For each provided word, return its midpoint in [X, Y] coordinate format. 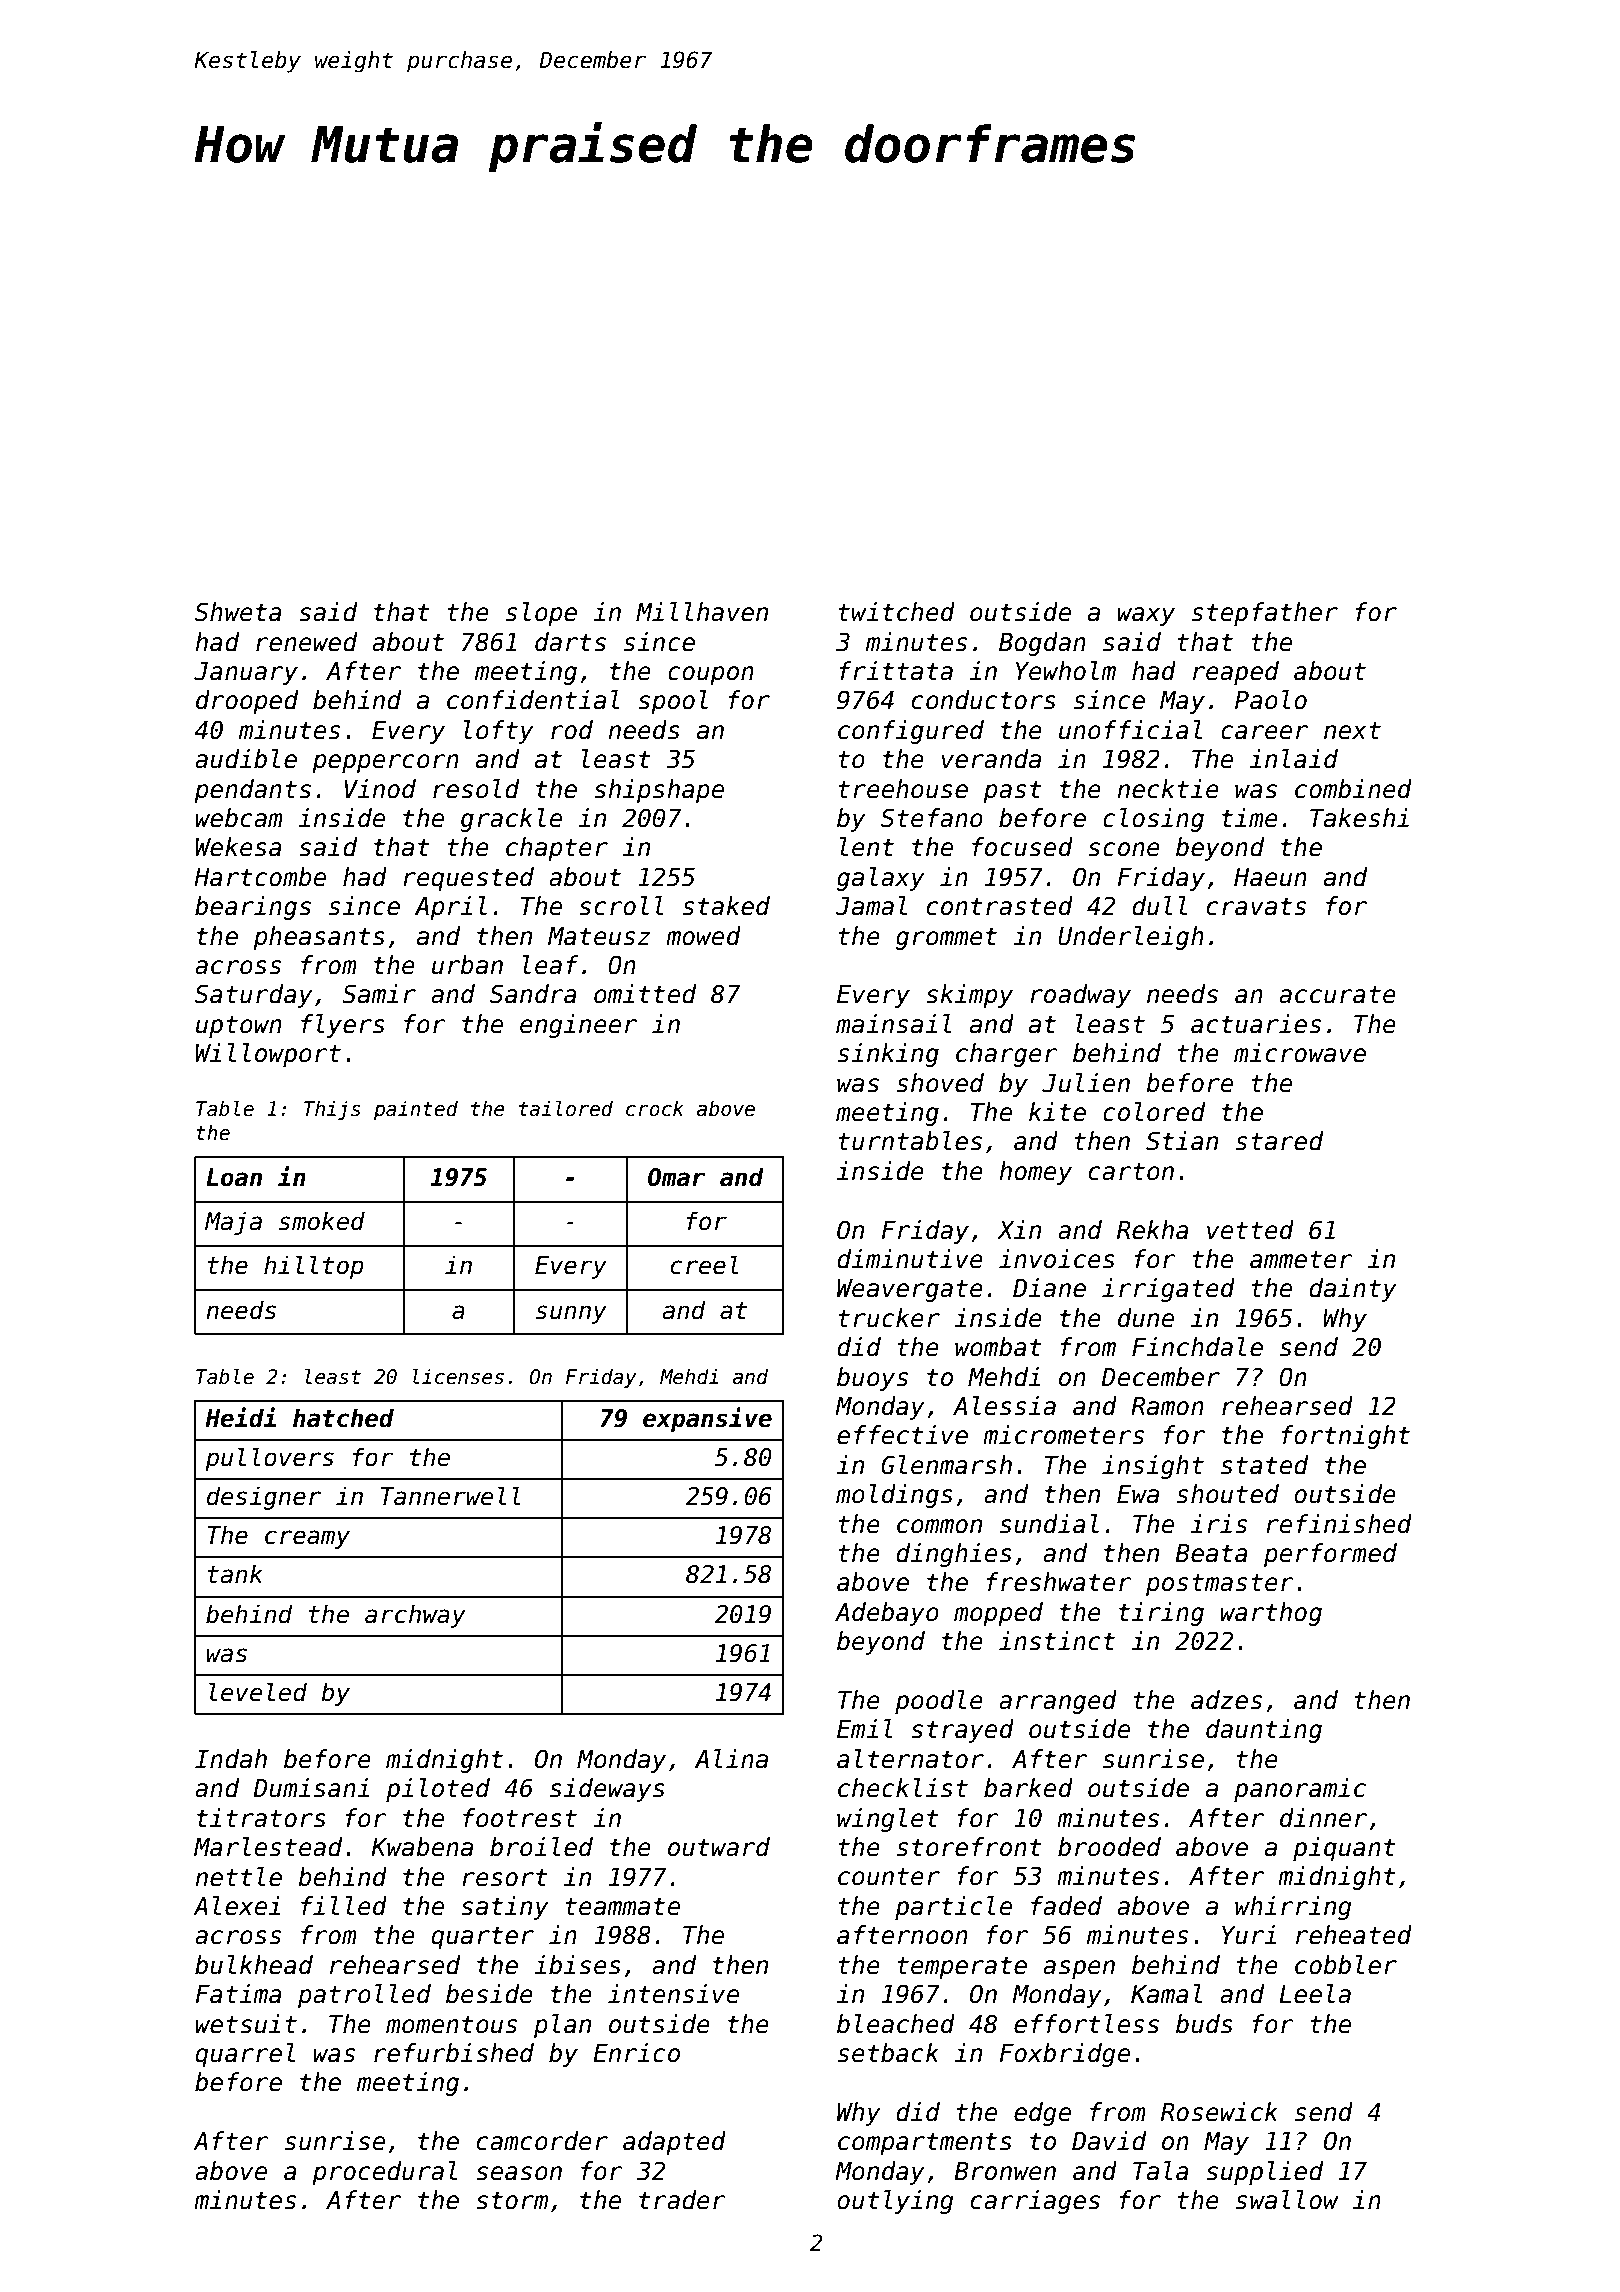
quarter [482, 1937]
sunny [571, 1314]
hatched [343, 1418]
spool [673, 702]
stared [1279, 1141]
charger [1006, 1055]
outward [719, 1847]
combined [1353, 789]
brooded [1109, 1847]
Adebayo [887, 1614]
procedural [384, 2173]
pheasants [319, 938]
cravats [1256, 906]
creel [705, 1265]
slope [541, 614]
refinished [1339, 1524]
